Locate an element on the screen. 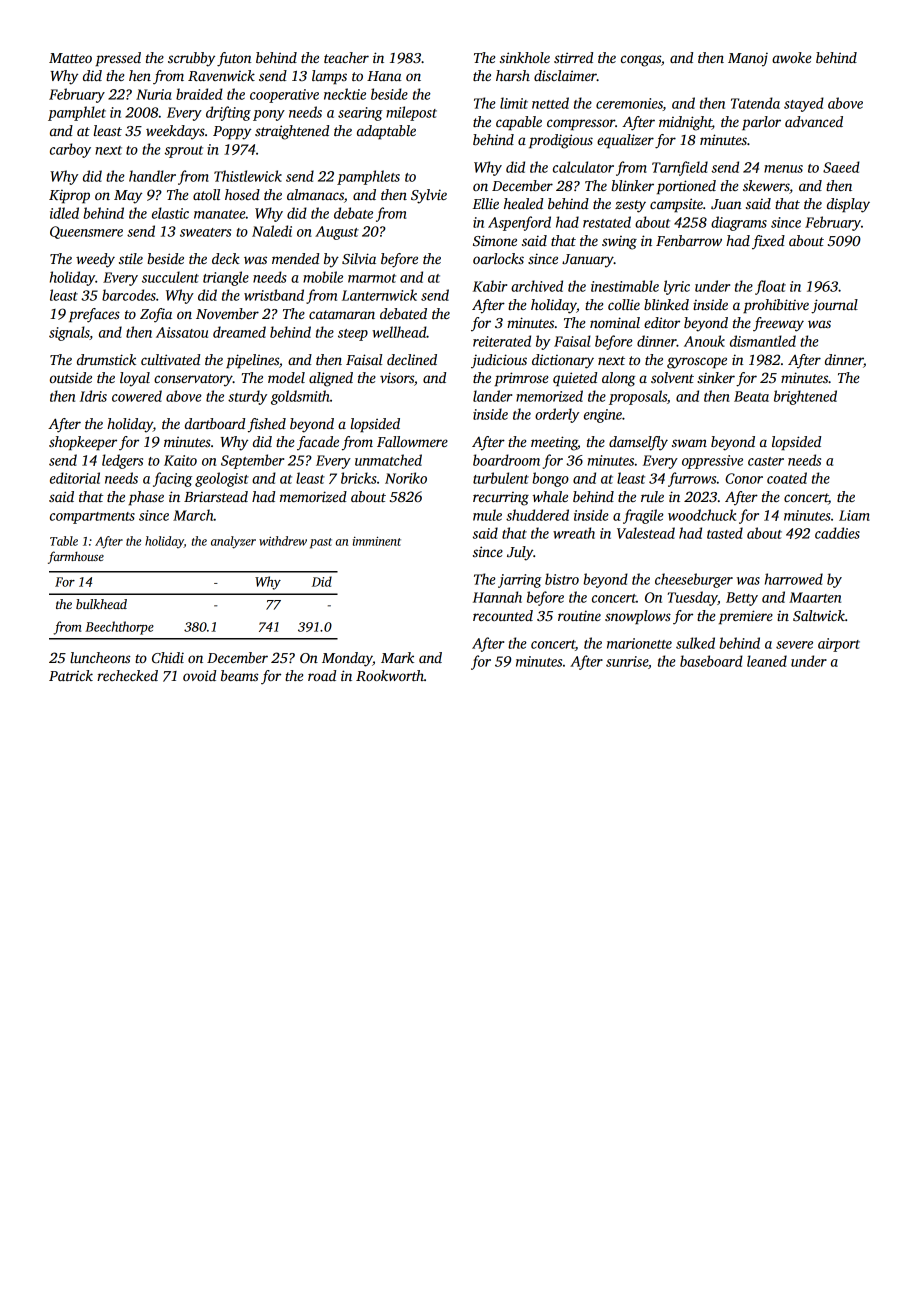 Image resolution: width=924 pixels, height=1308 pixels. sprout is located at coordinates (184, 152).
